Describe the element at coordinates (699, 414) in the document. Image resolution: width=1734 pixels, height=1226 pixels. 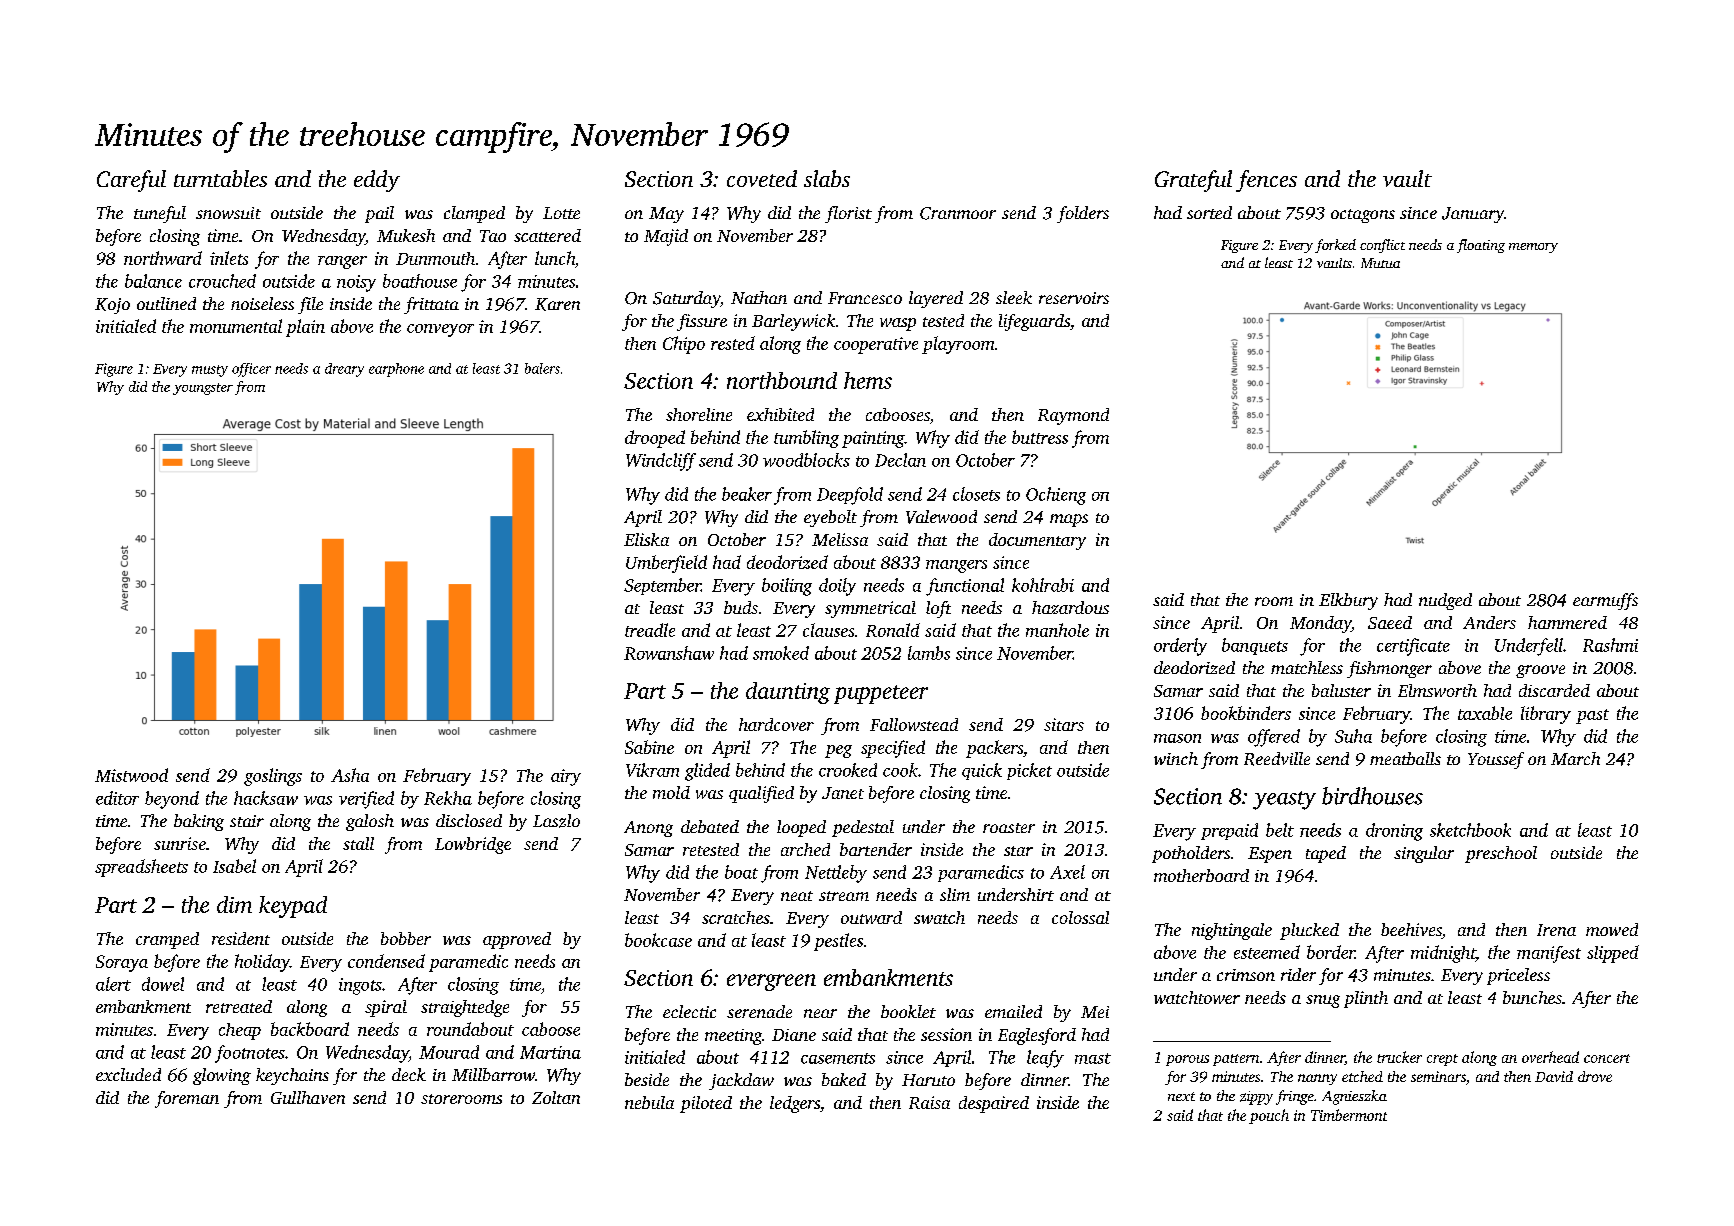
I see `shoreline` at that location.
